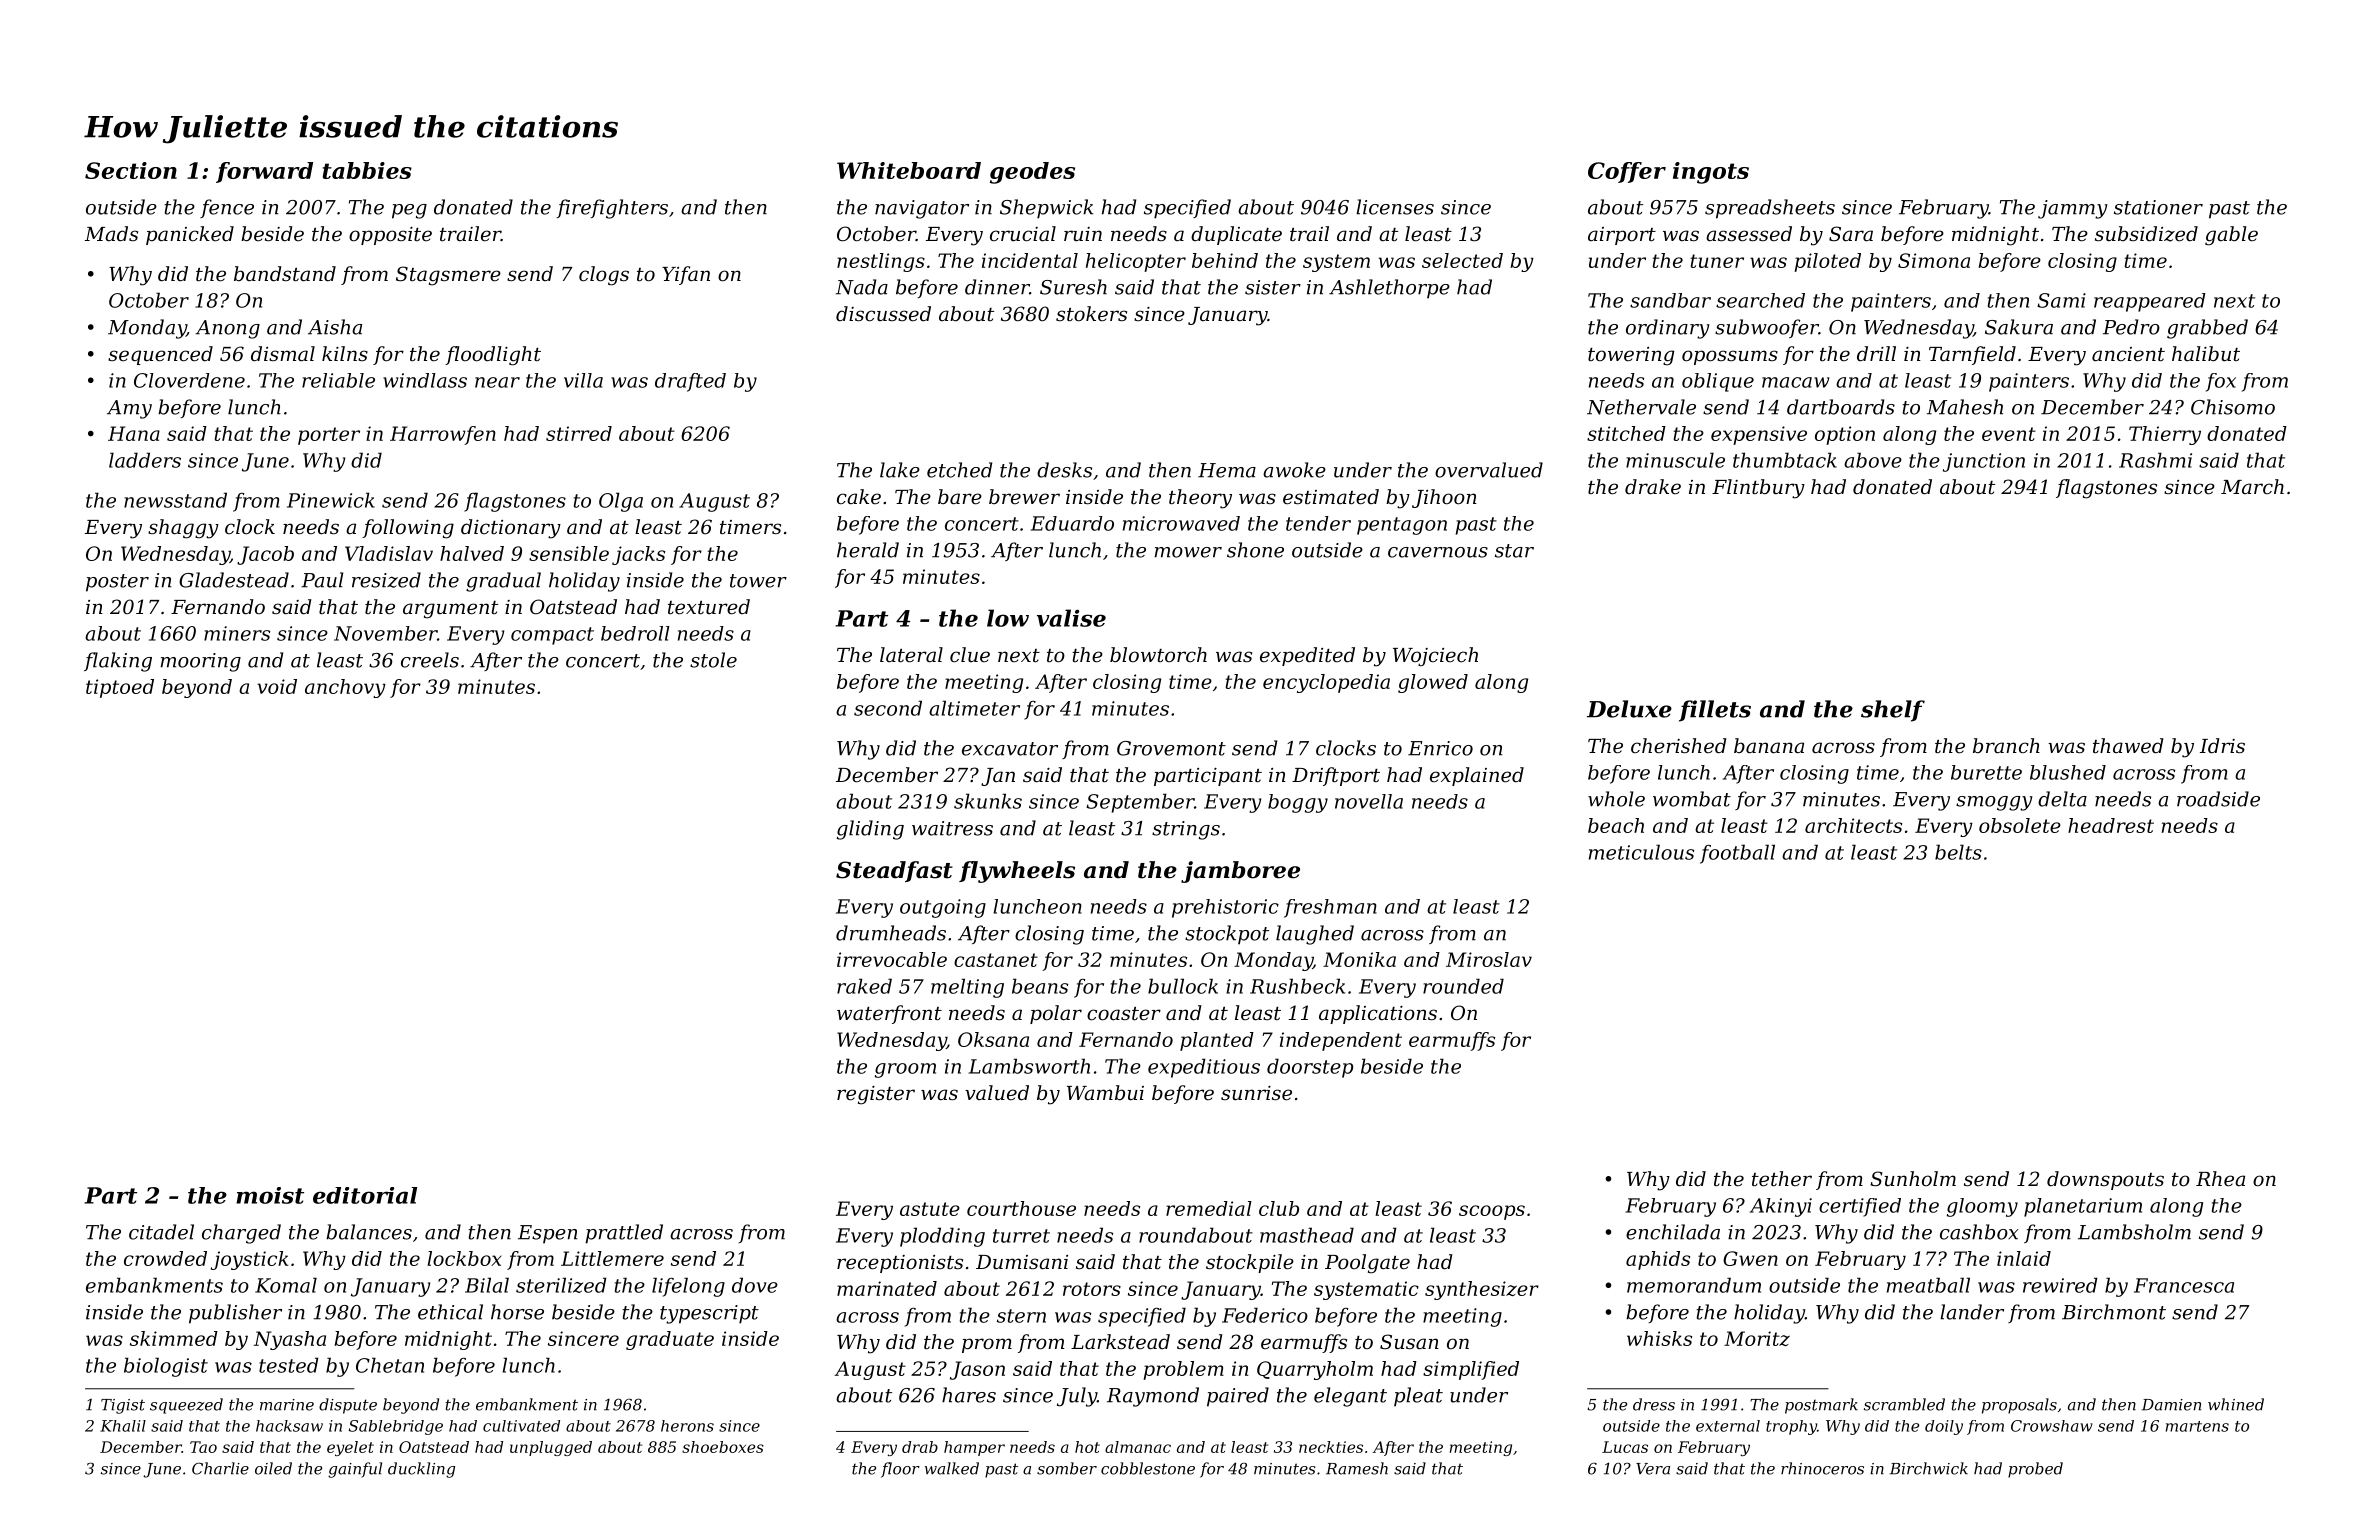 The image size is (2380, 1540). I want to click on doorstep, so click(1310, 1068).
